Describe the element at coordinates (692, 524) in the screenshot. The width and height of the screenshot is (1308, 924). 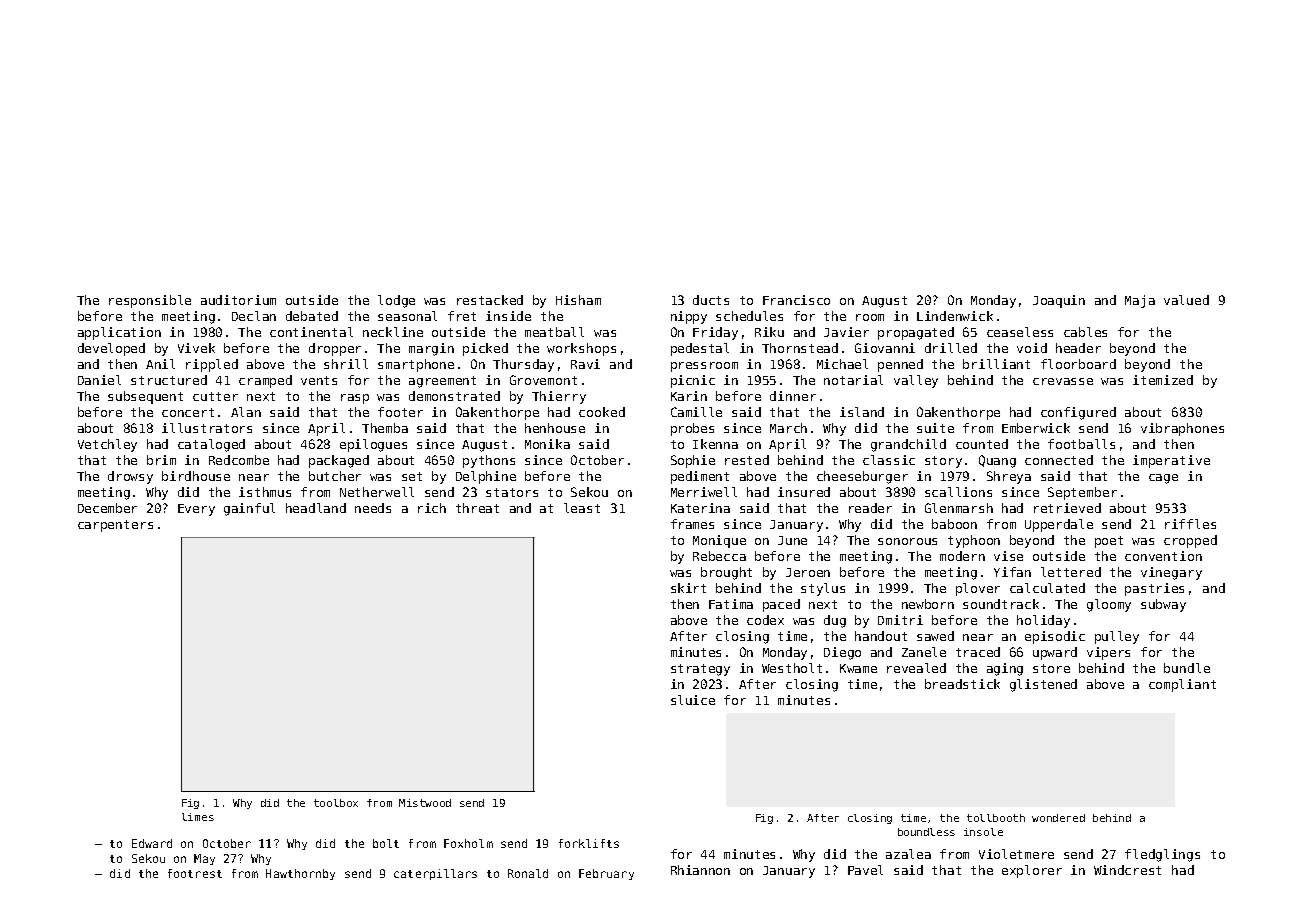
I see `frames` at that location.
